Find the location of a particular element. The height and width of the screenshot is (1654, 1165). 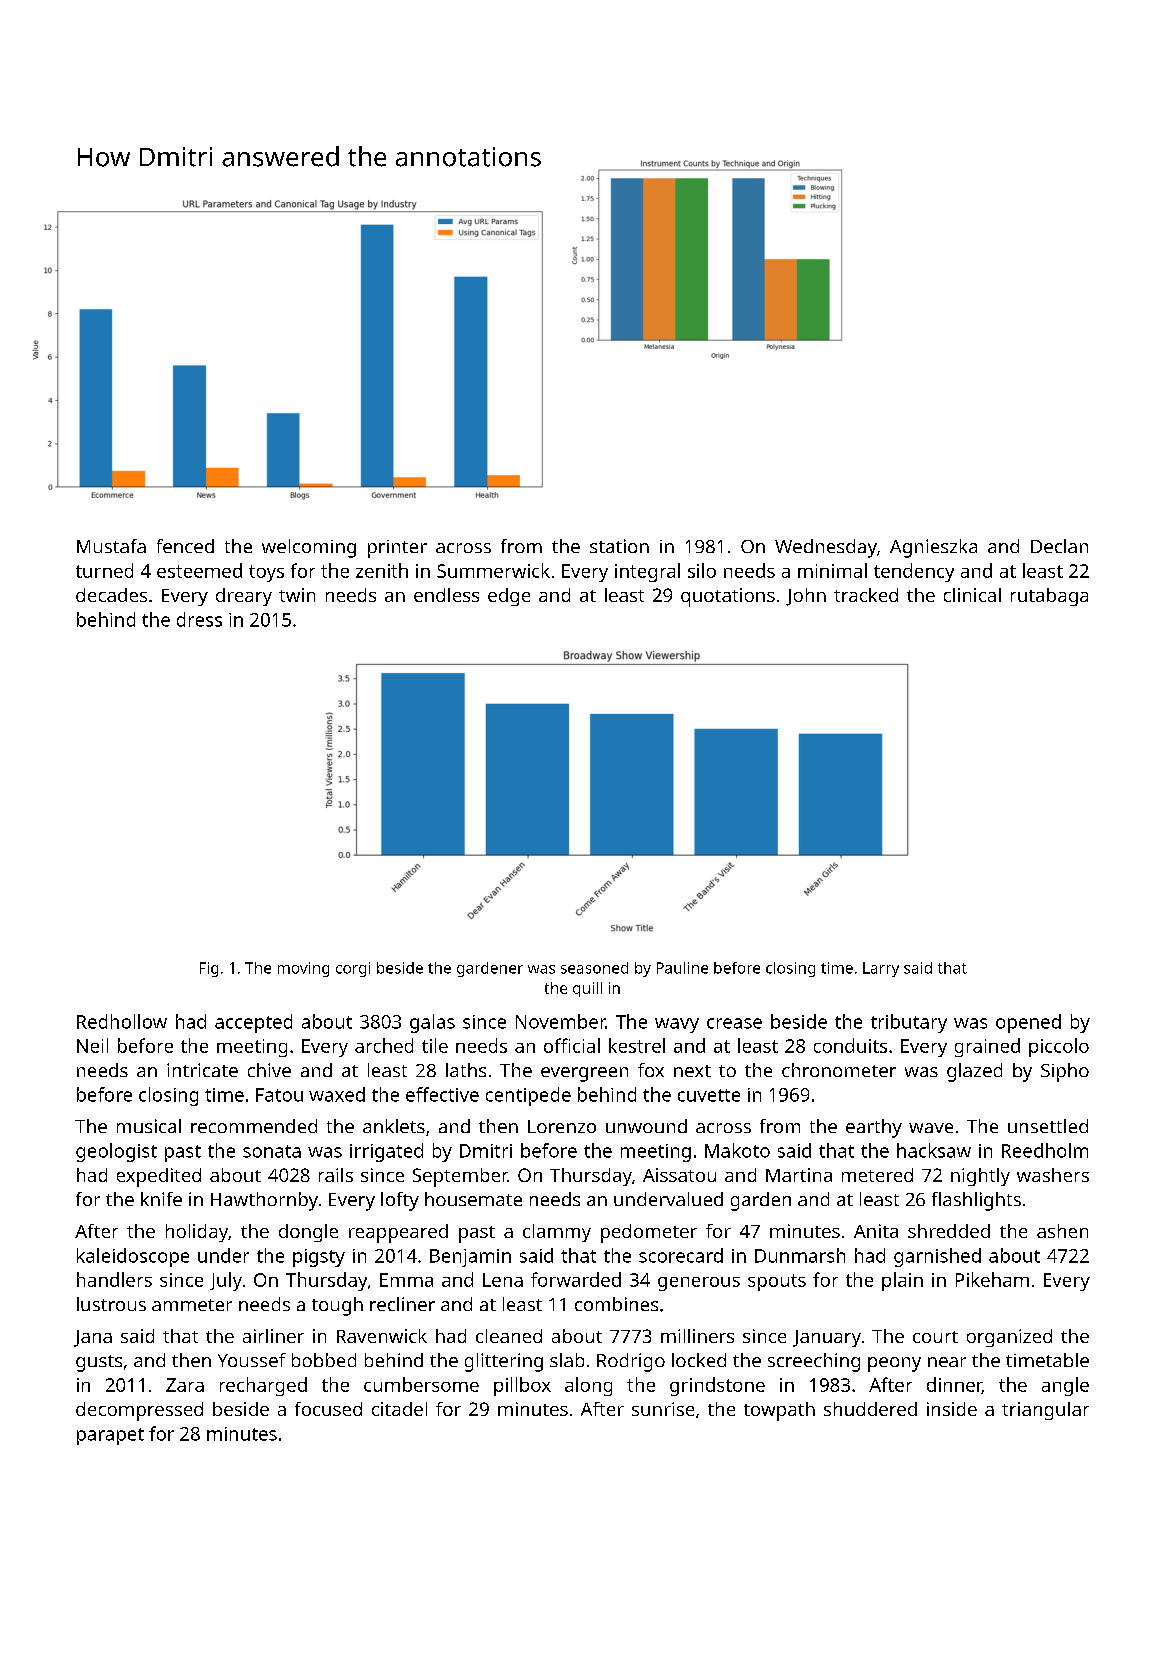

dress is located at coordinates (199, 619).
